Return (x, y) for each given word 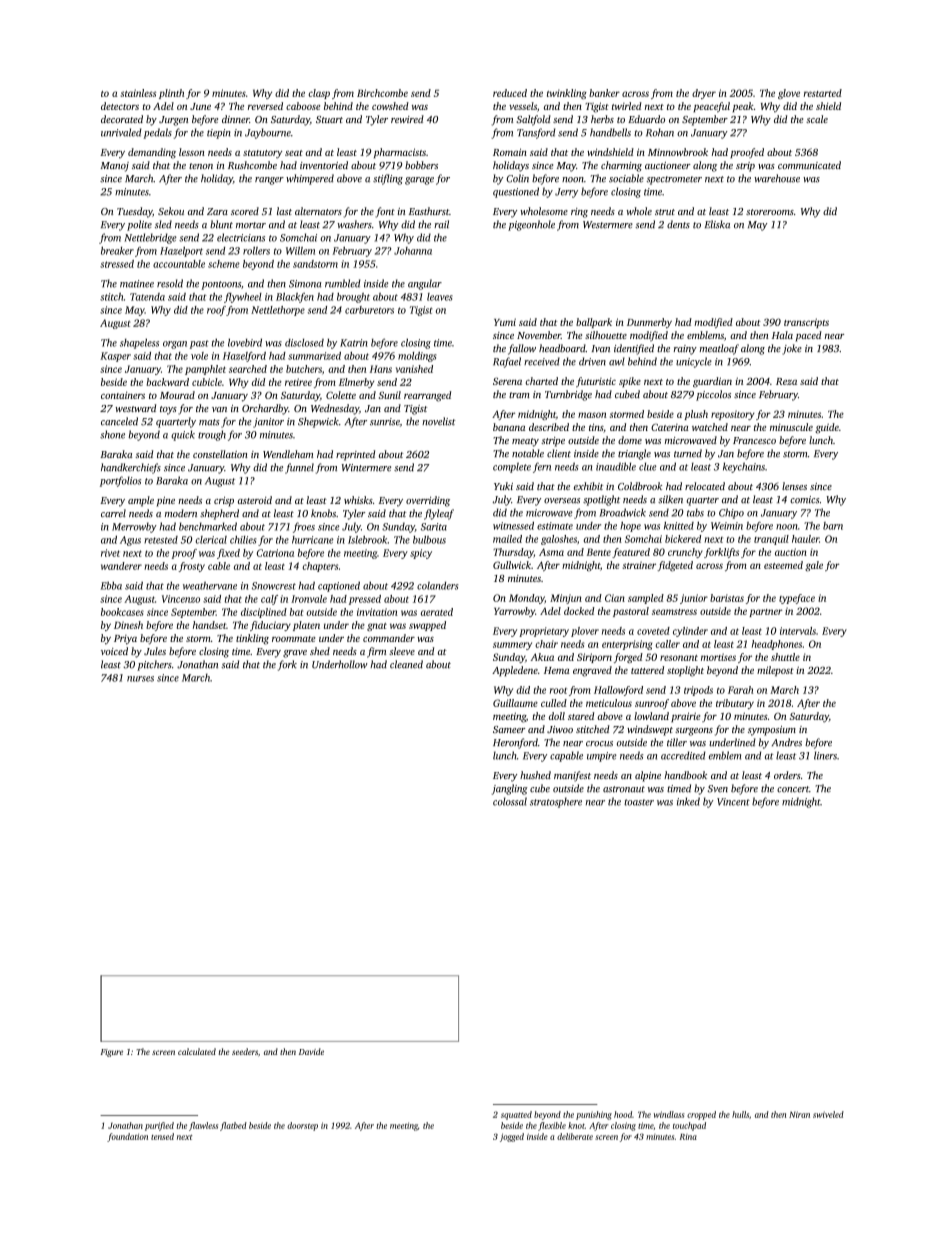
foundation (127, 1137)
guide (827, 428)
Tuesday (135, 212)
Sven (717, 789)
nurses (140, 679)
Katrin (354, 343)
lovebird (245, 342)
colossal (510, 801)
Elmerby (356, 383)
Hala (782, 335)
